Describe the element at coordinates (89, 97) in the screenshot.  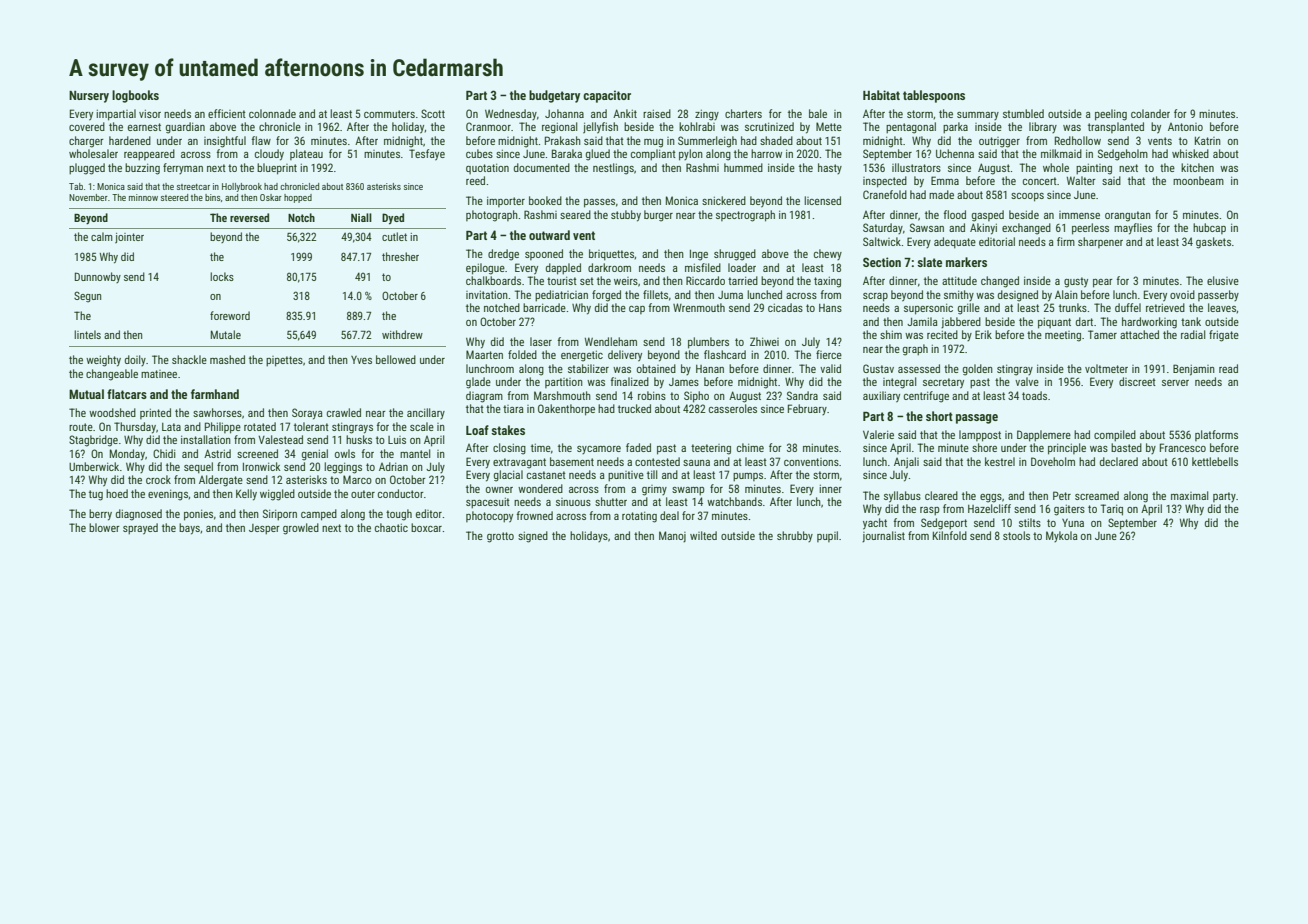
I see `Nursery` at that location.
